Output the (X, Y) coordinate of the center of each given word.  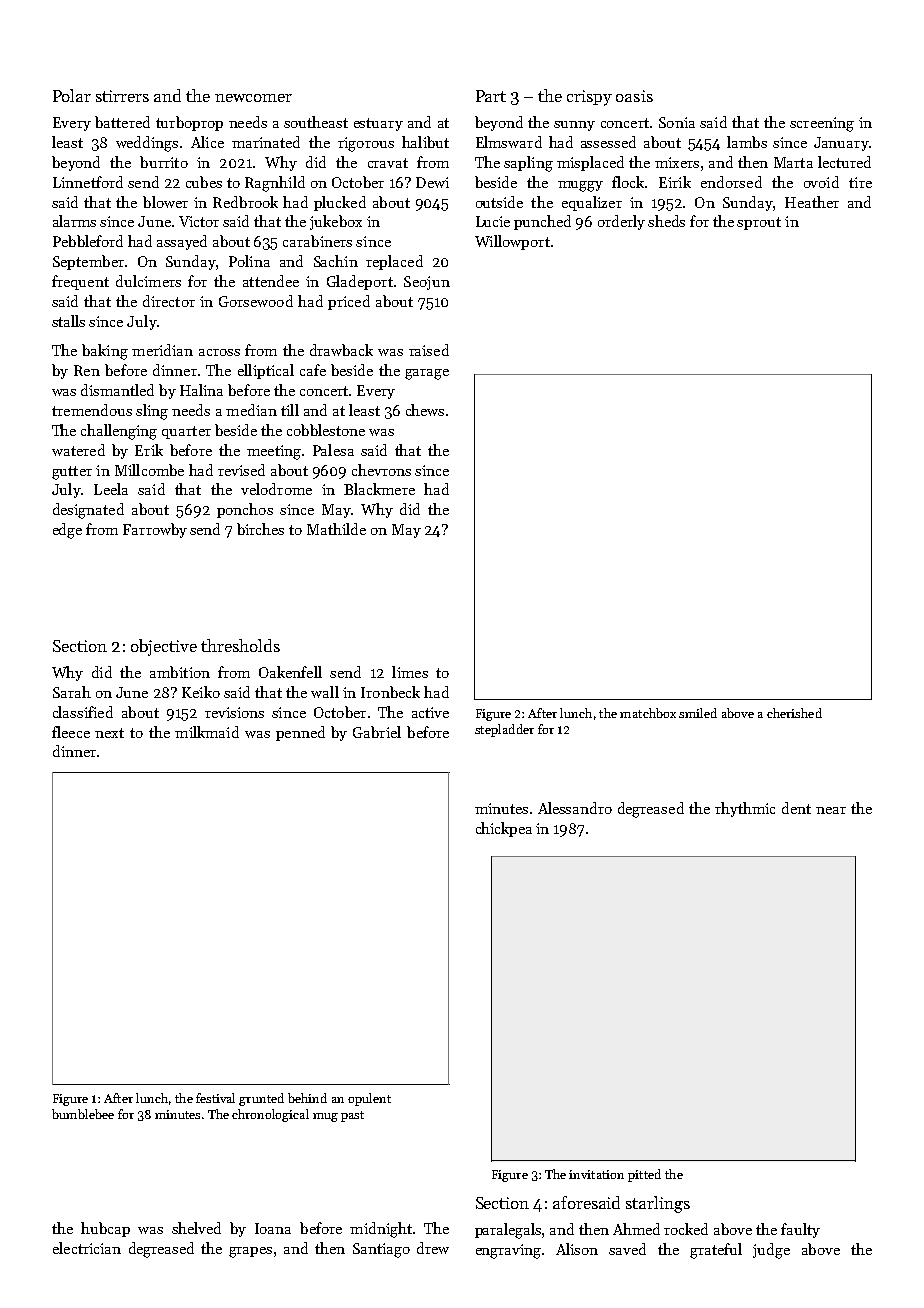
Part (491, 96)
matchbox (648, 713)
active (430, 712)
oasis (634, 96)
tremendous (92, 410)
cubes (204, 182)
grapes (250, 1252)
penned (300, 733)
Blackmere (379, 489)
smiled (698, 713)
